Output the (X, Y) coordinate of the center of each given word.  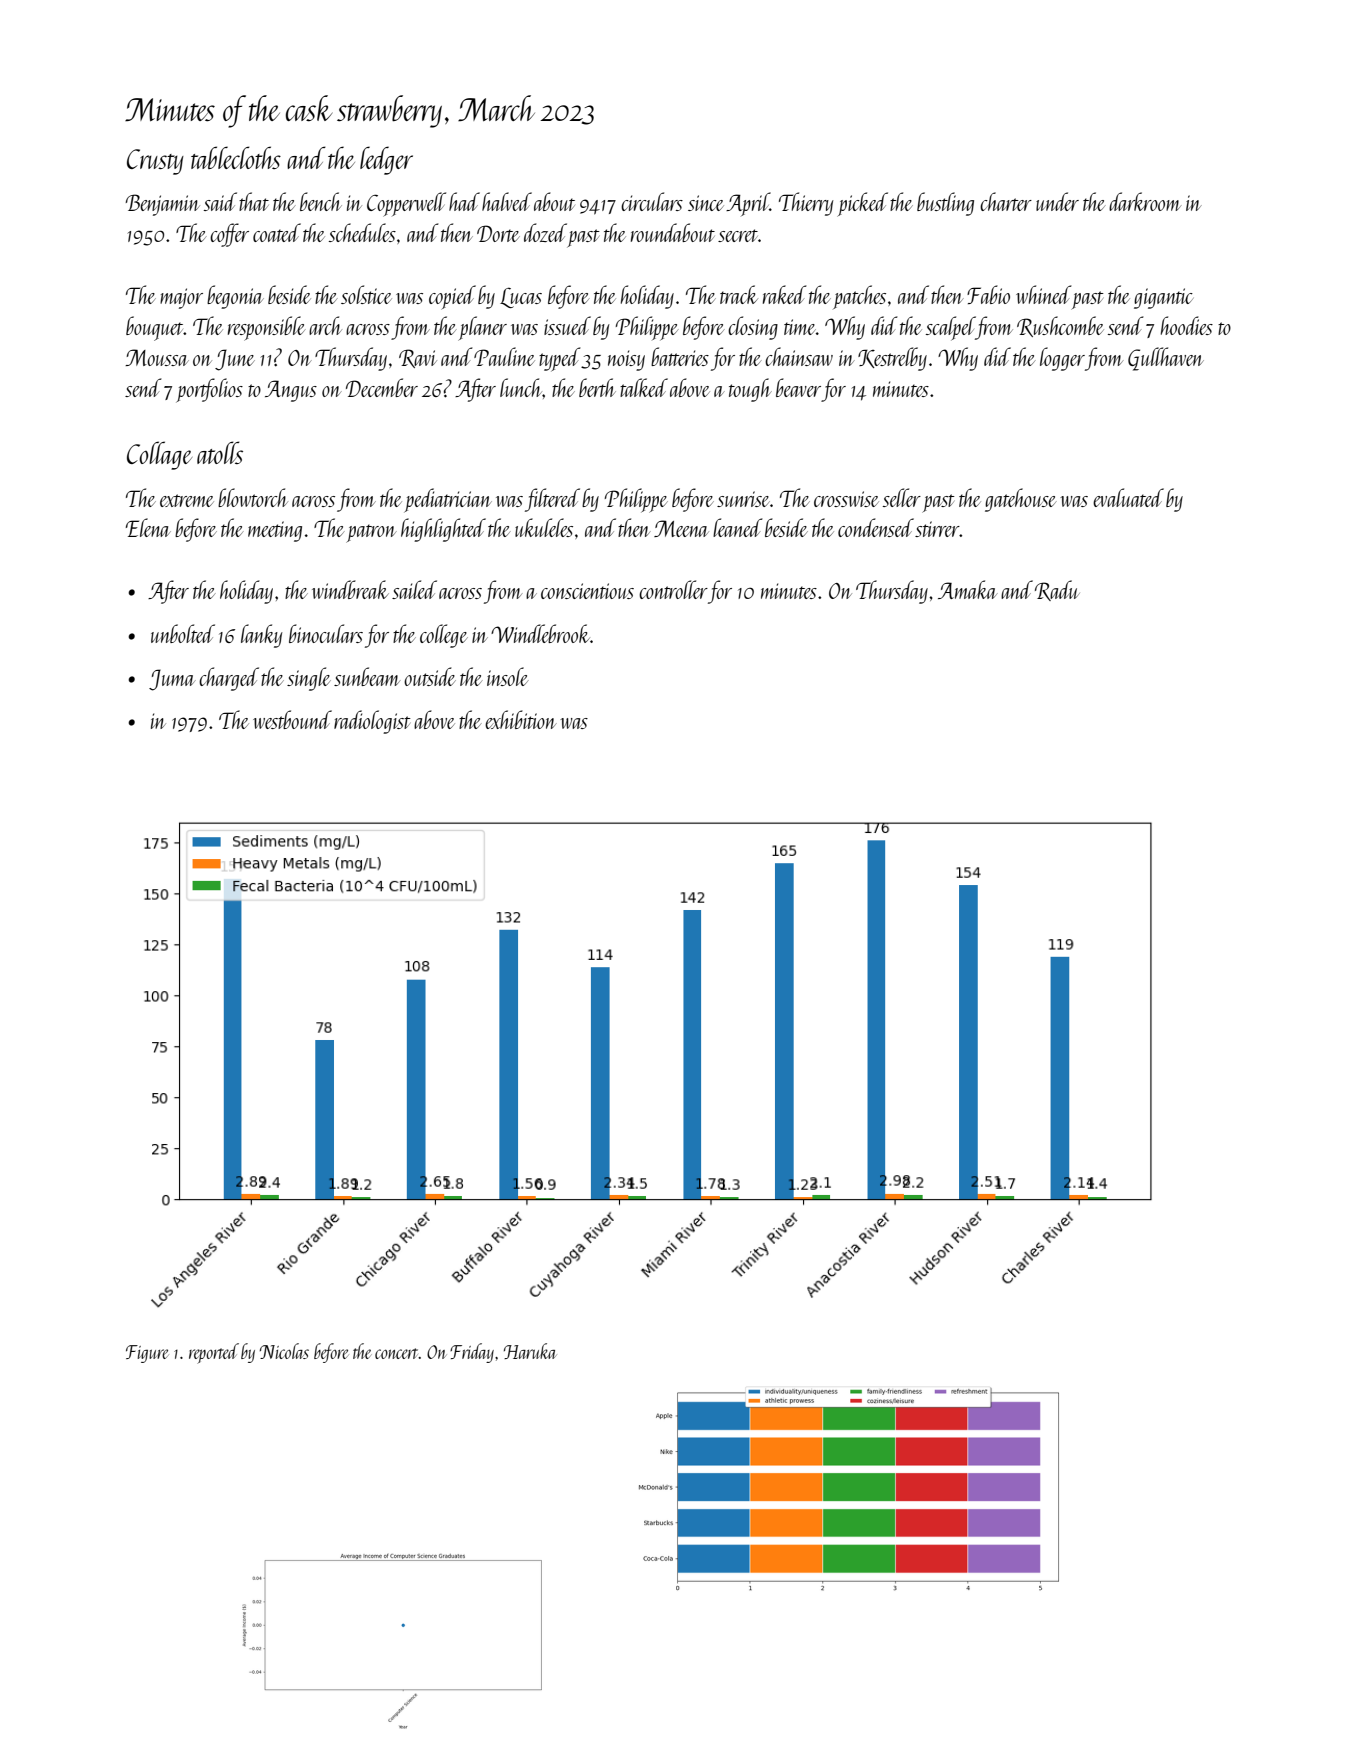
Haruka (530, 1351)
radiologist (372, 722)
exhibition (521, 719)
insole (507, 676)
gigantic (1163, 298)
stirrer (937, 529)
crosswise (846, 499)
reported (214, 1353)
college (444, 636)
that (254, 201)
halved (507, 201)
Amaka (968, 589)
